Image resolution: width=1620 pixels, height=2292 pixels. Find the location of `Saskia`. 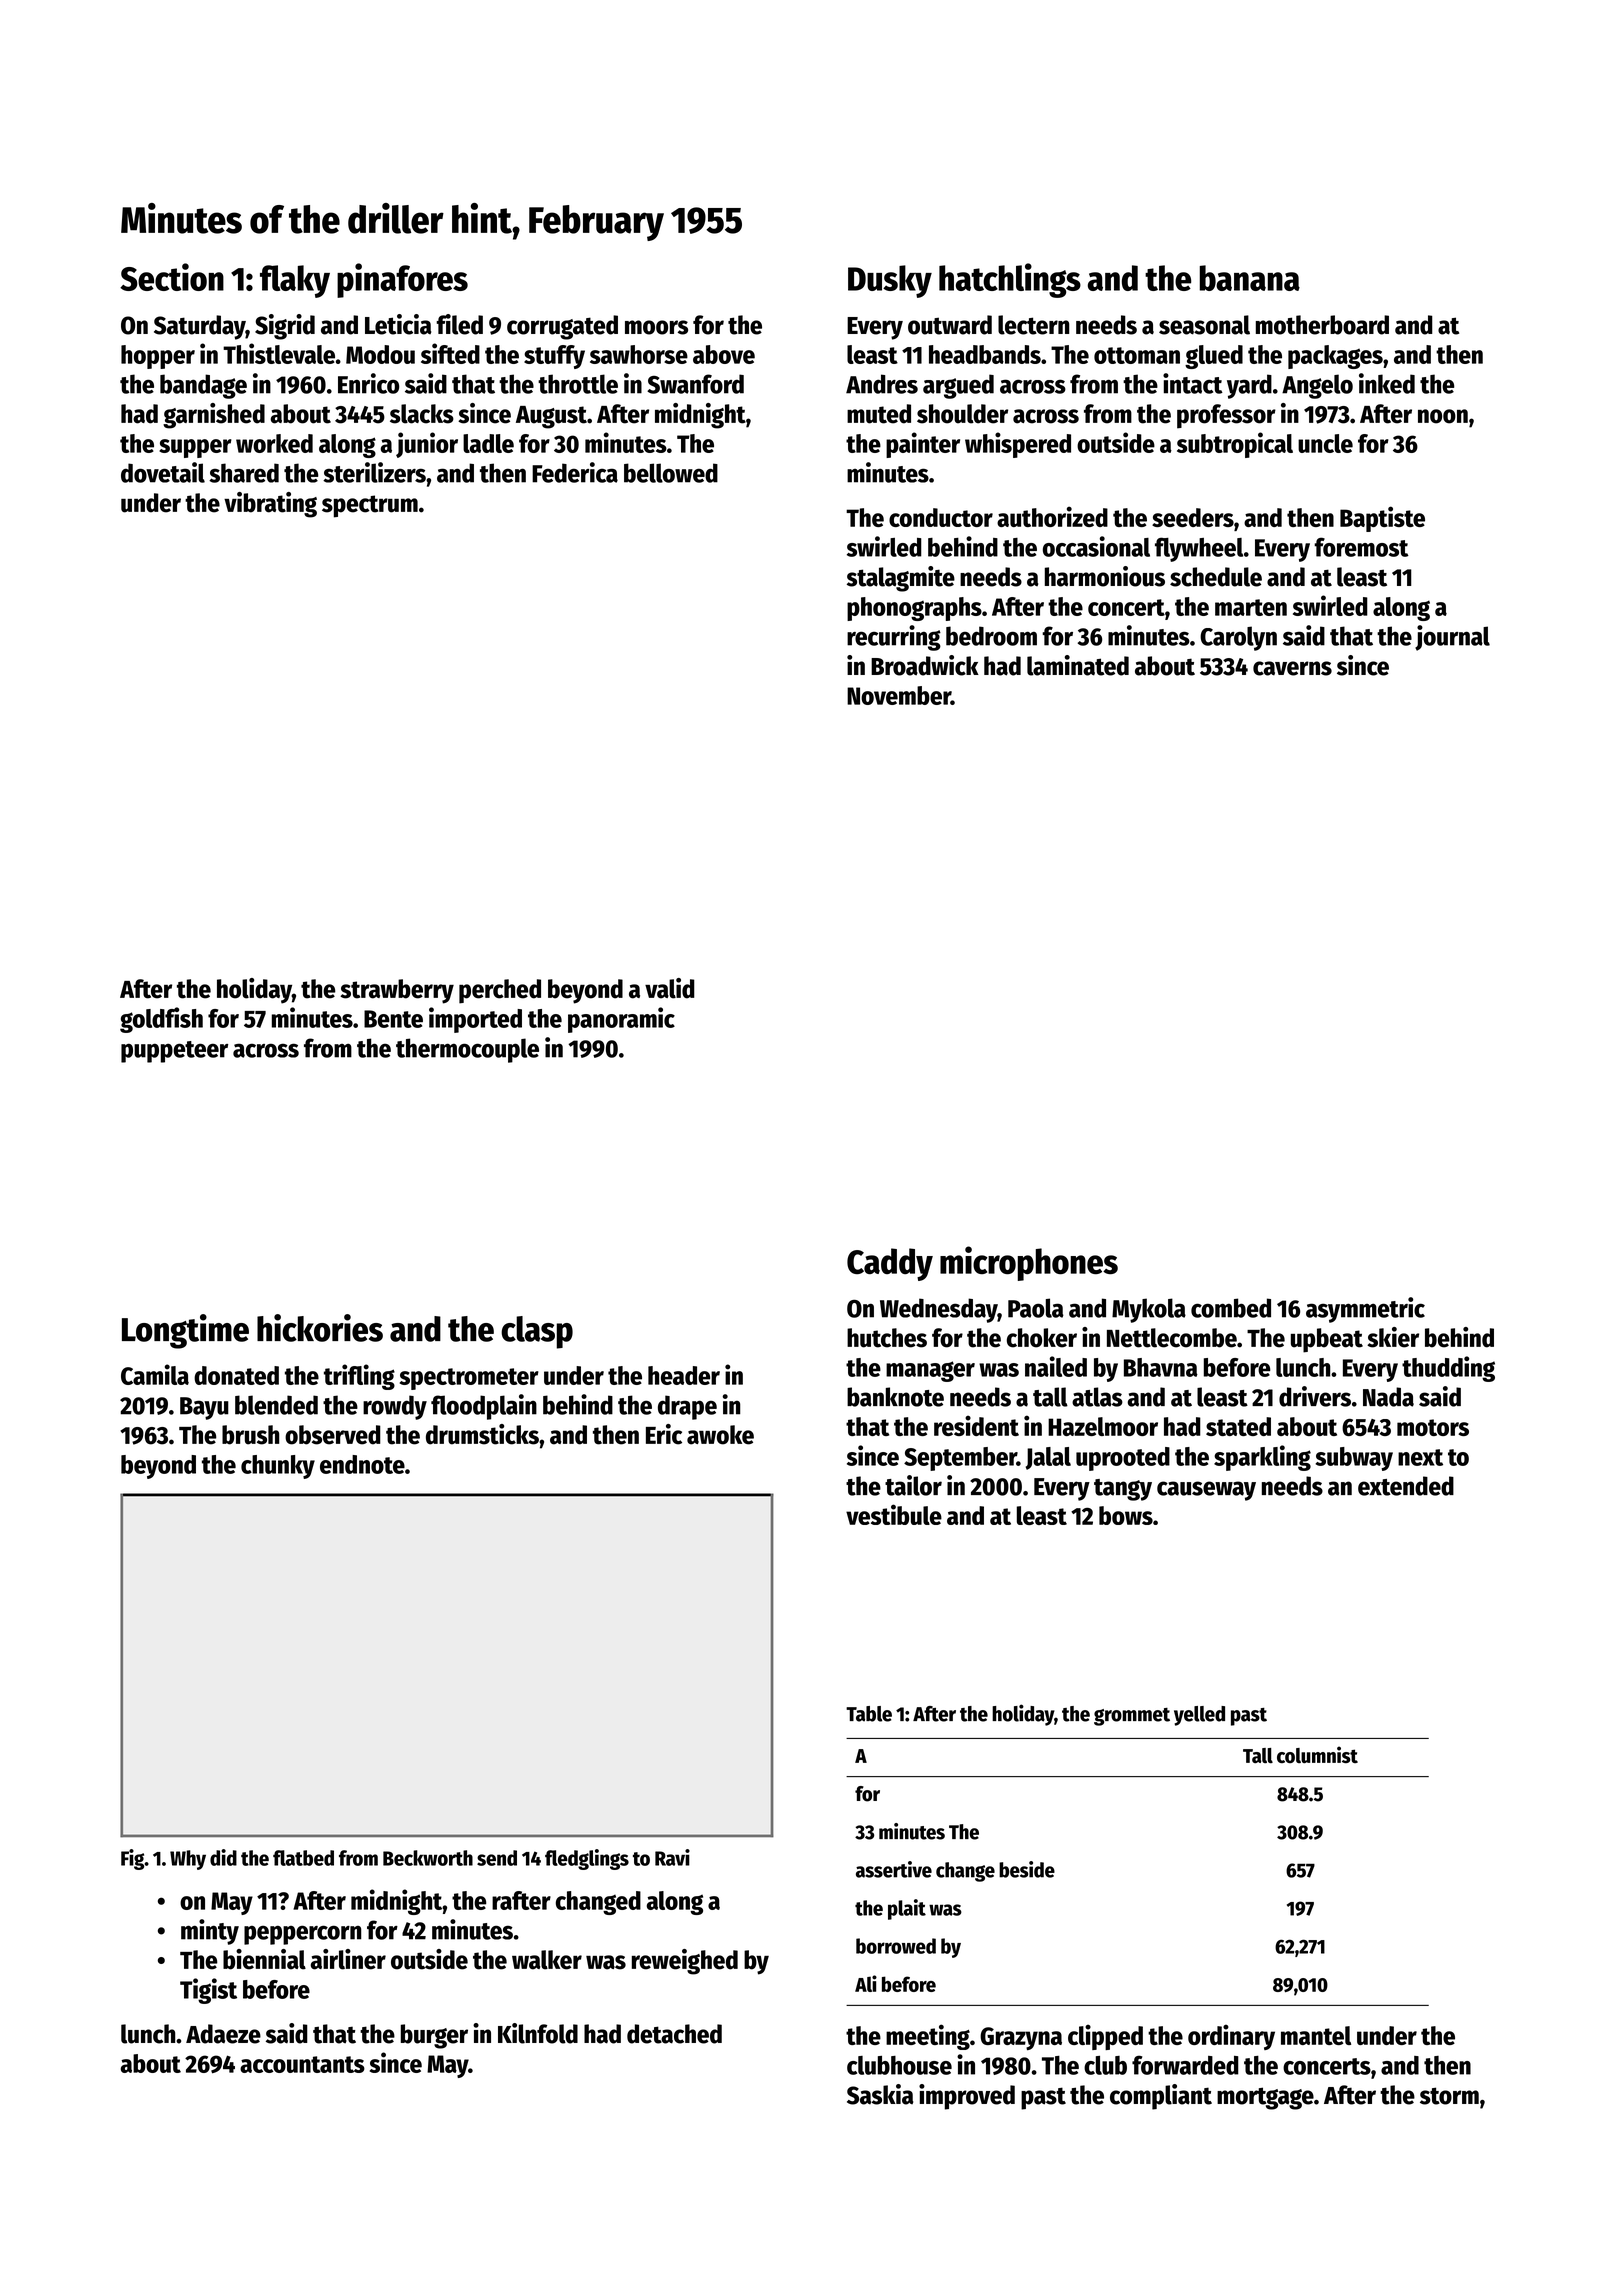

Saskia is located at coordinates (880, 2094).
